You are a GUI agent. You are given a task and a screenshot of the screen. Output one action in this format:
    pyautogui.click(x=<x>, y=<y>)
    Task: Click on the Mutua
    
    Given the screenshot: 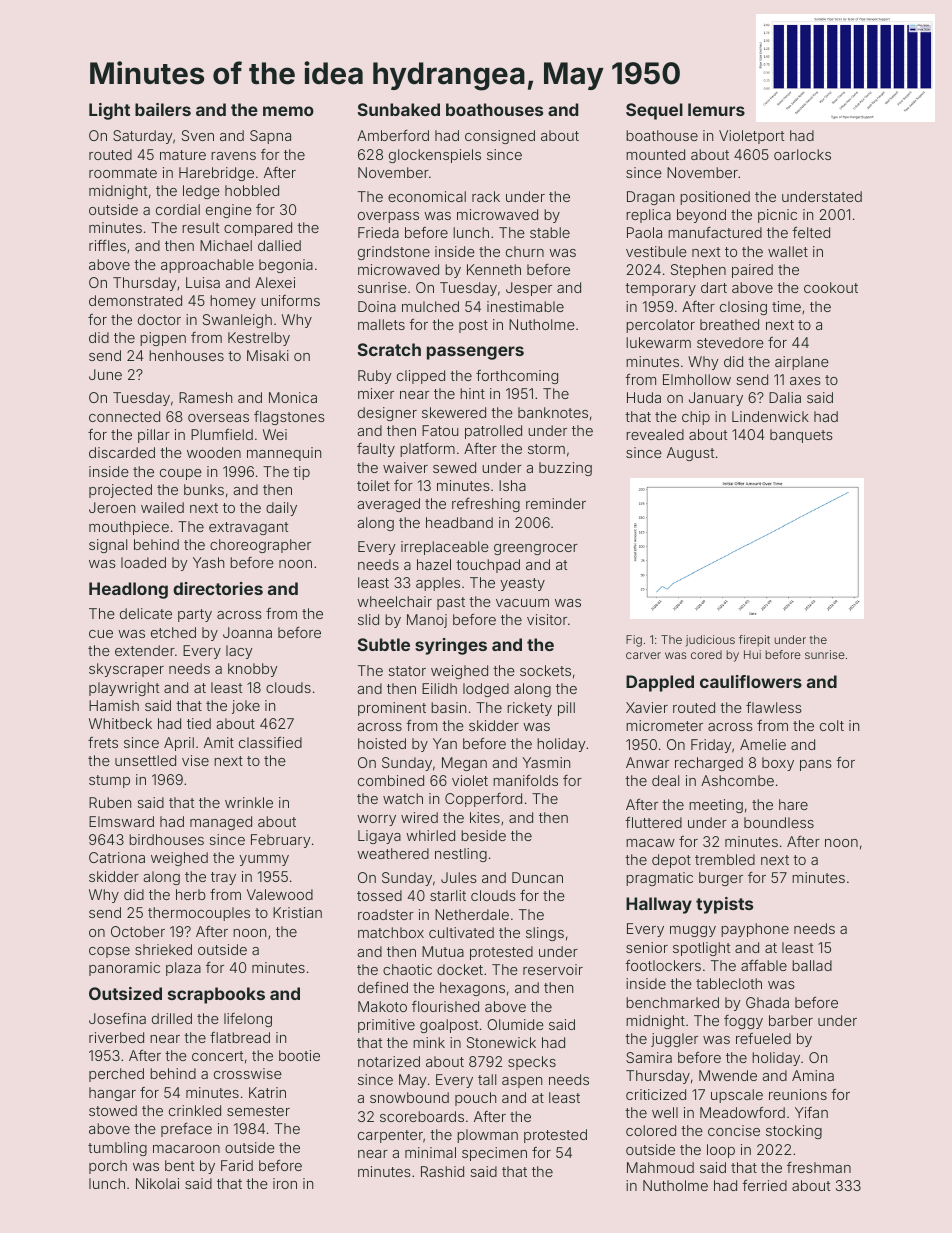 What is the action you would take?
    pyautogui.click(x=443, y=951)
